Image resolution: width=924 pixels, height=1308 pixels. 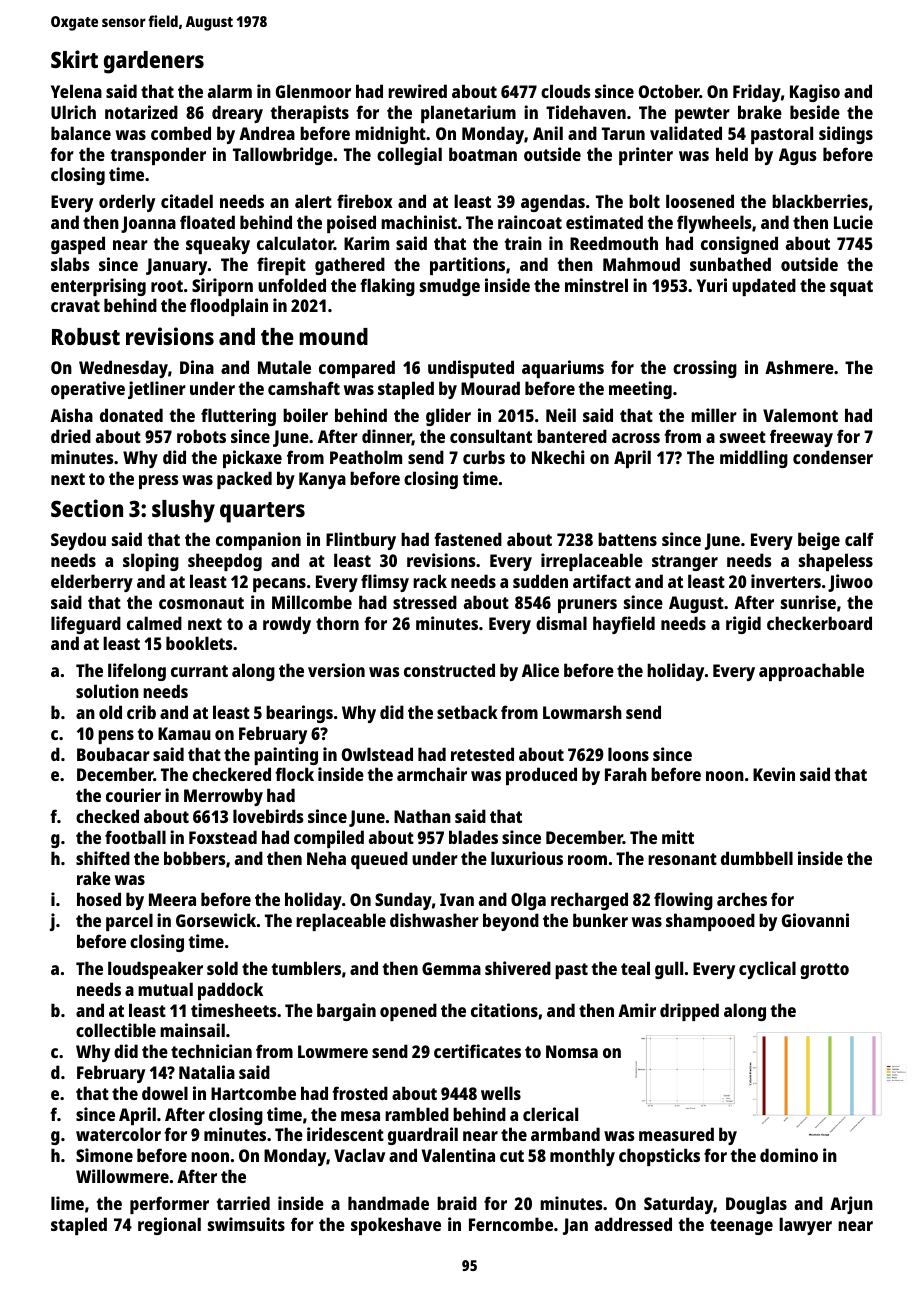 I want to click on validated, so click(x=686, y=133).
